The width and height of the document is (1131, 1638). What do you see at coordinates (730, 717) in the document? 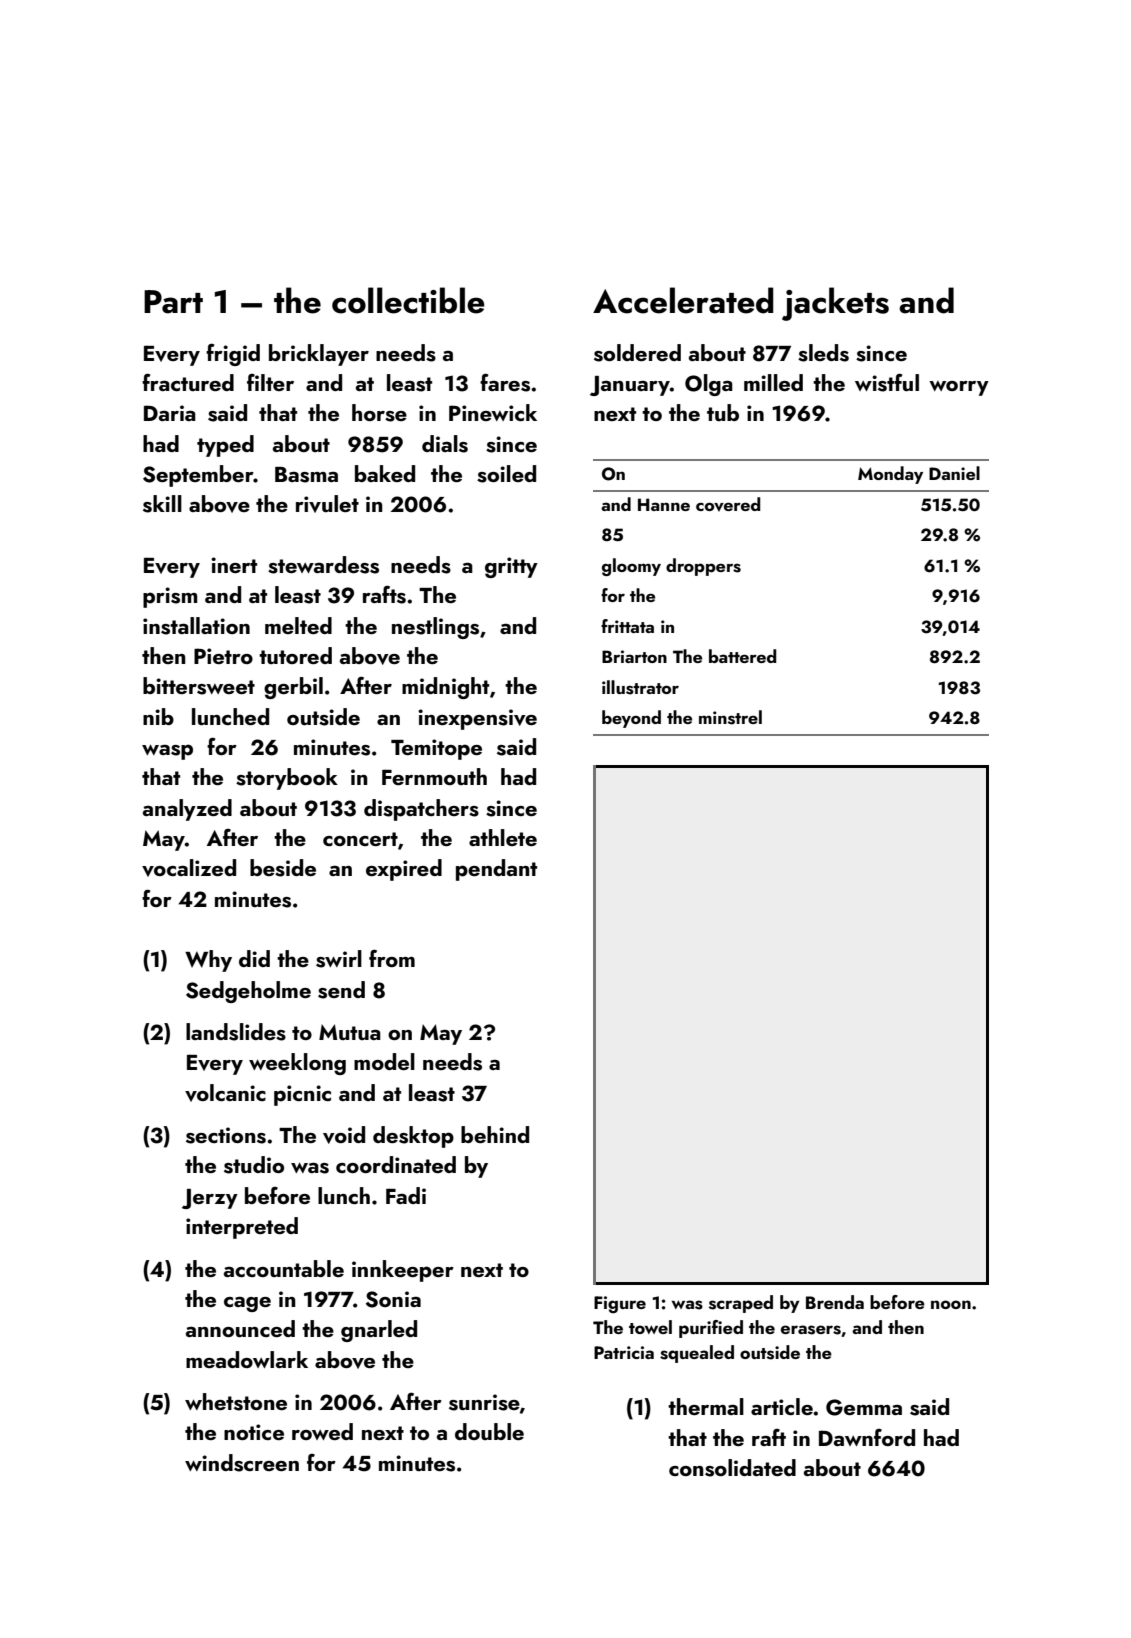
I see `minstrel` at bounding box center [730, 717].
